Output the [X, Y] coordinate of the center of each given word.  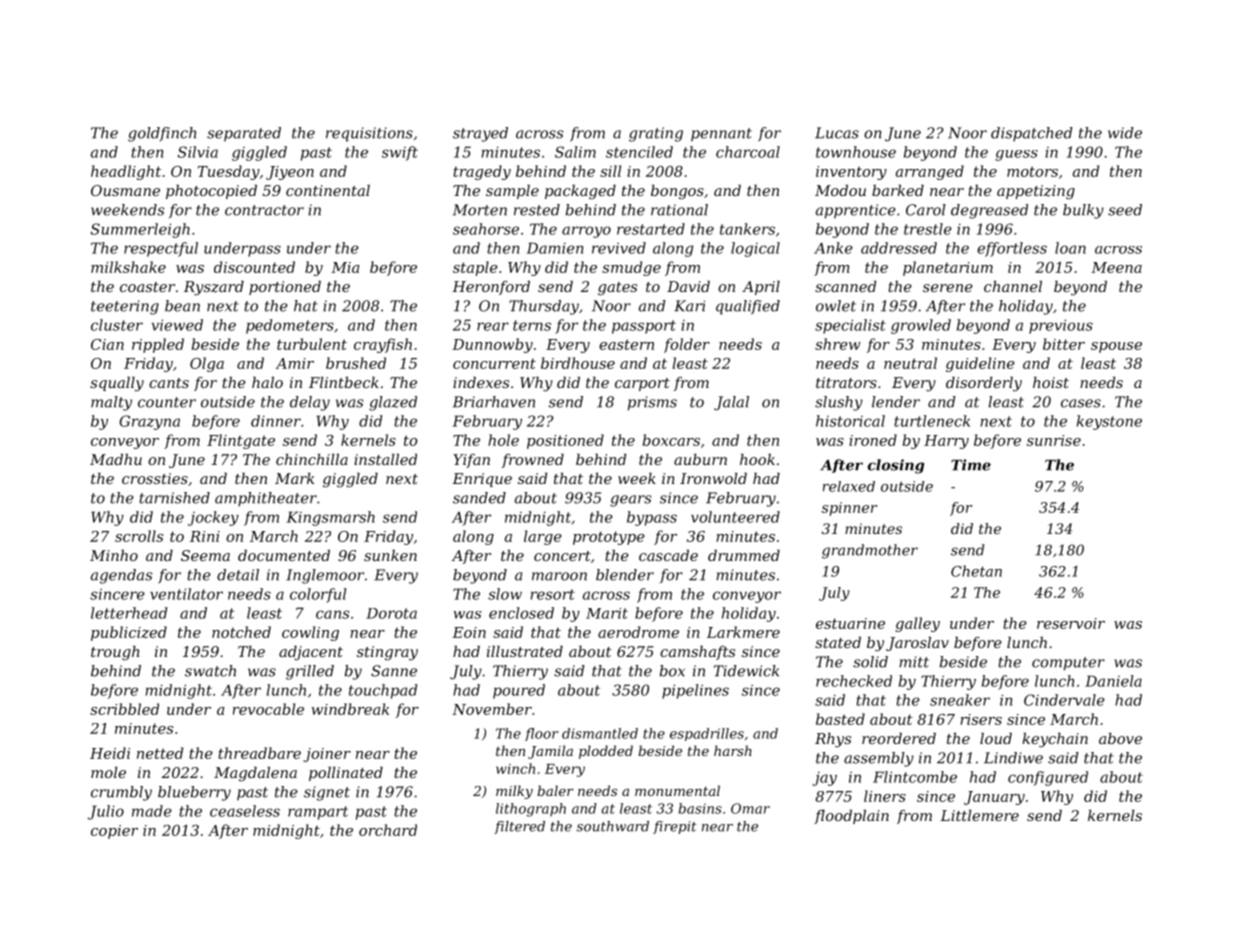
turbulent [312, 344]
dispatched [1032, 134]
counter [167, 402]
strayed [480, 134]
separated [244, 134]
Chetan [976, 571]
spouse [1116, 347]
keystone [1109, 422]
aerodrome [638, 632]
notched [241, 632]
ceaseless [245, 811]
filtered [519, 827]
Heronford [491, 288]
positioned [565, 441]
